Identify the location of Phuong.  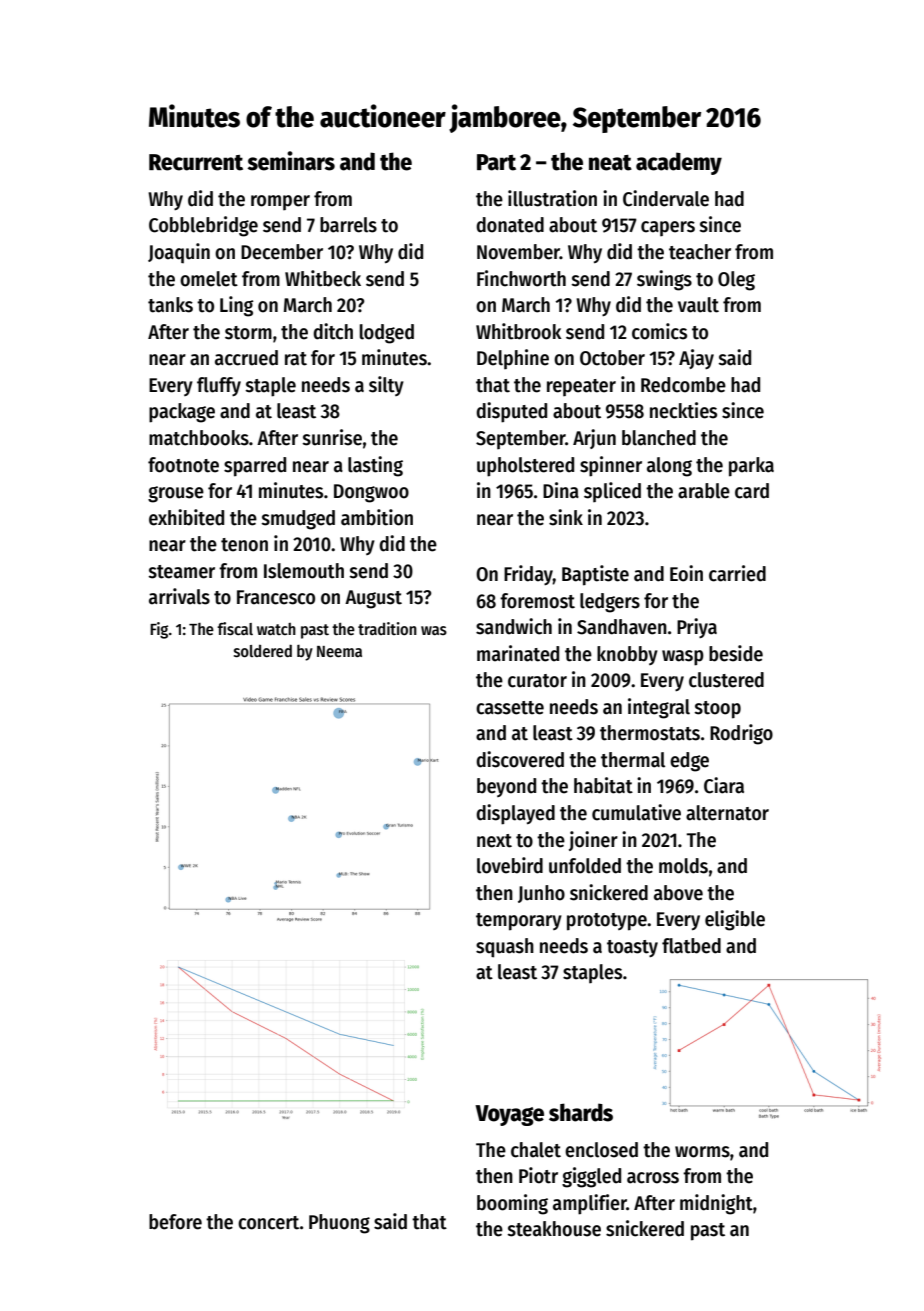
(339, 1224).
